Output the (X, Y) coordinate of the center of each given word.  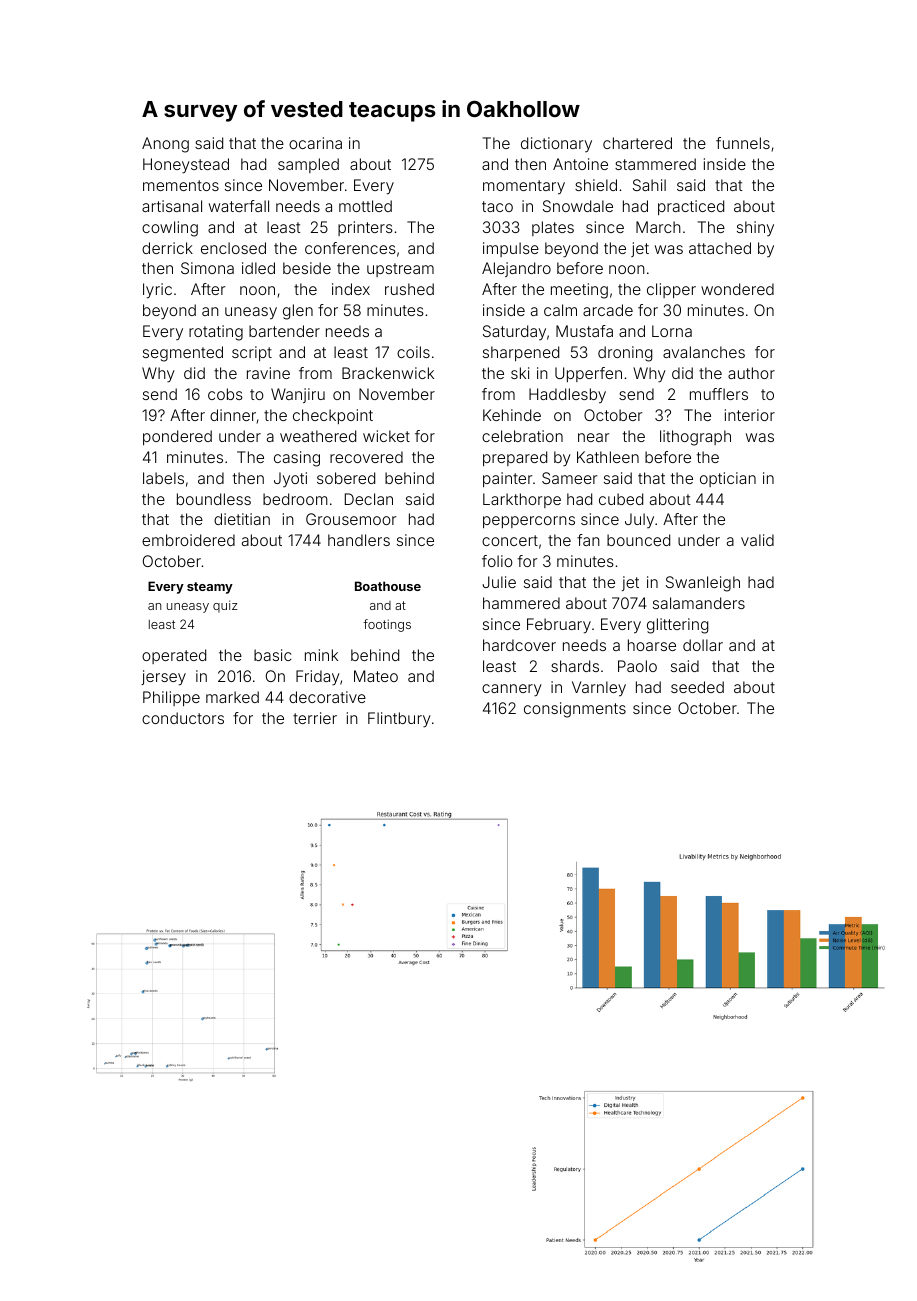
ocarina (315, 143)
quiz (225, 606)
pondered (177, 437)
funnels (743, 143)
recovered (366, 457)
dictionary (556, 144)
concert (510, 540)
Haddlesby (567, 396)
